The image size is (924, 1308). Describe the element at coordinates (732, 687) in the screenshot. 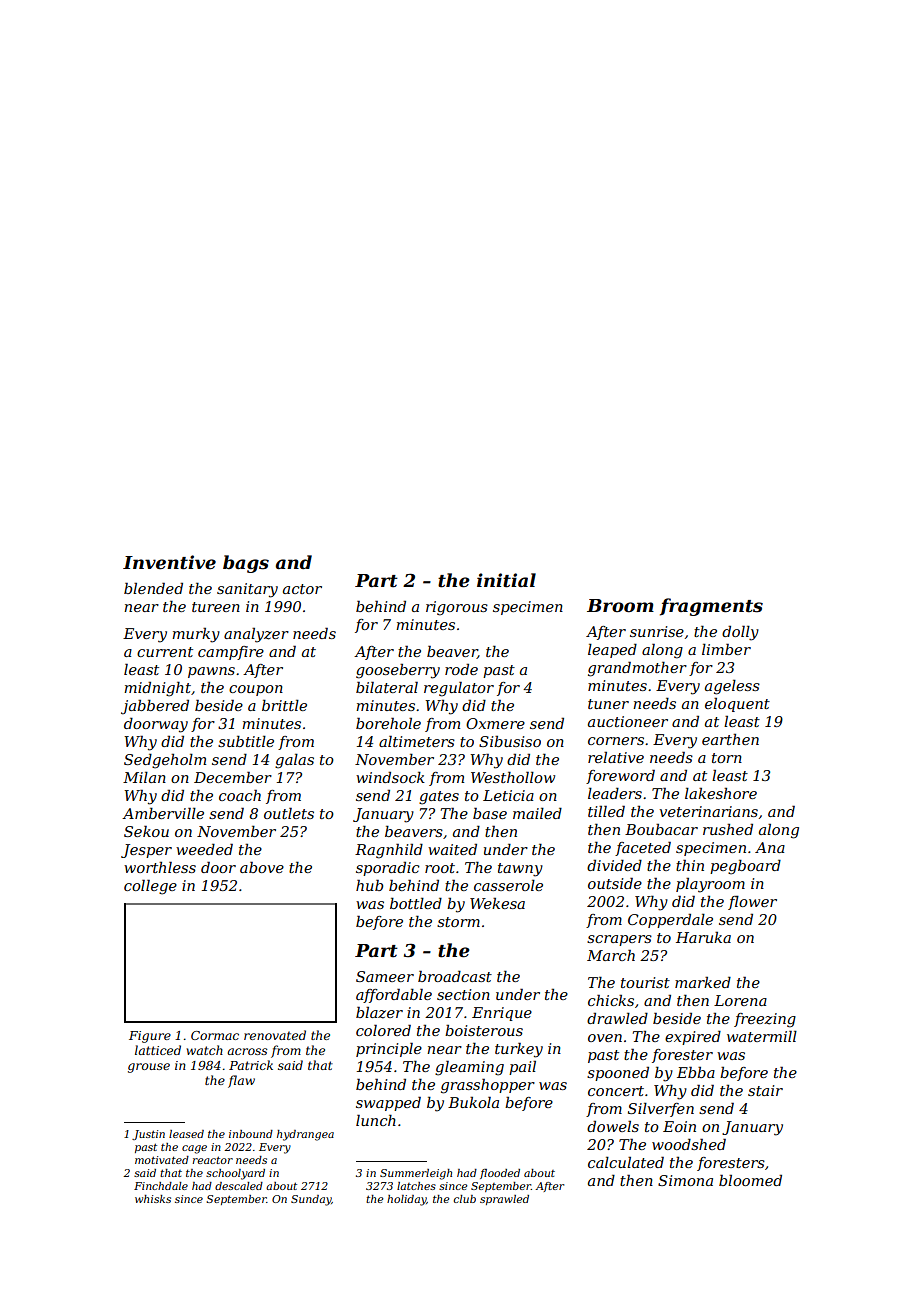

I see `ageless` at that location.
